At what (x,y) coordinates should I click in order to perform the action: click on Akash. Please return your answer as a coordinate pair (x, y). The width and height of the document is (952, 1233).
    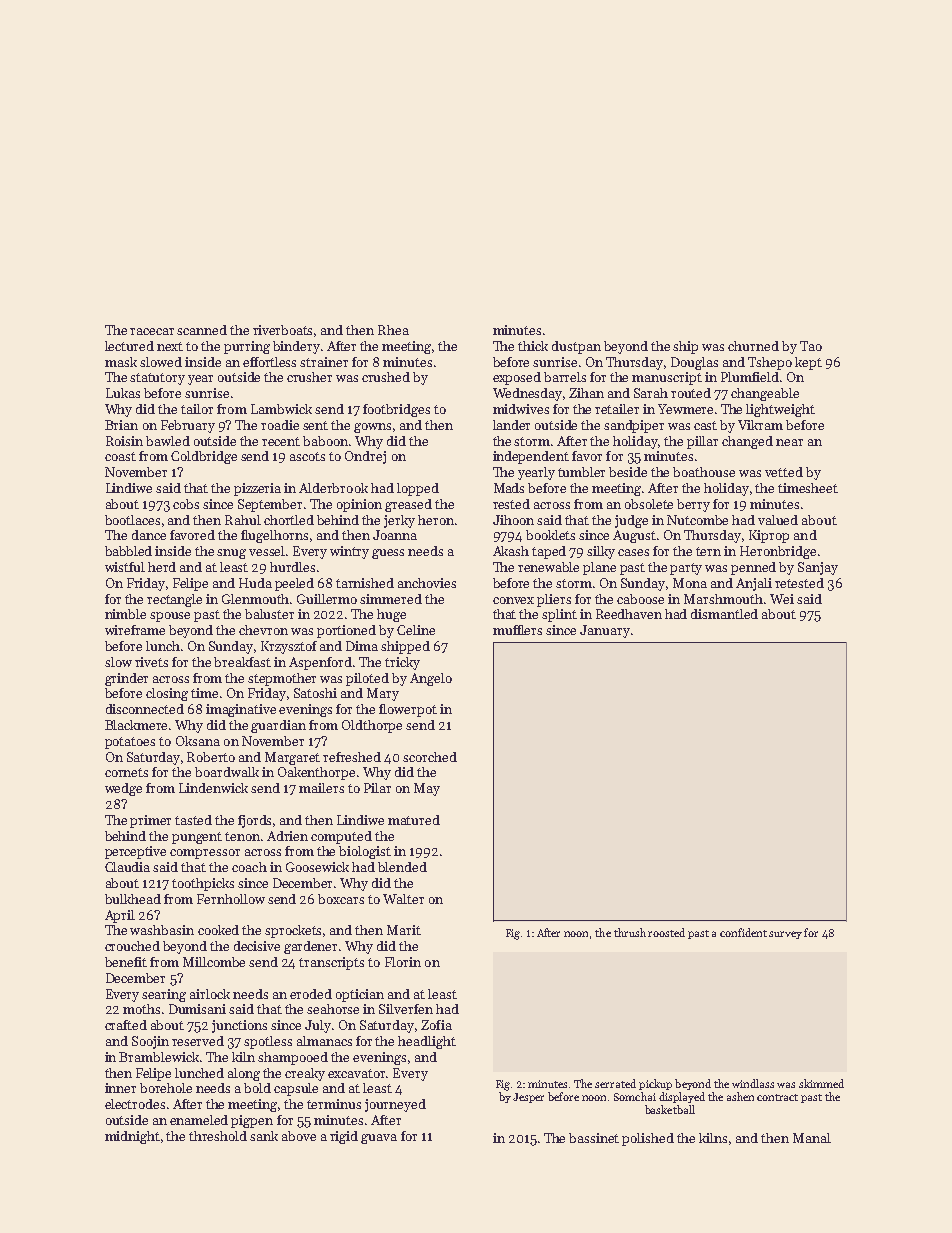
    Looking at the image, I should click on (511, 551).
